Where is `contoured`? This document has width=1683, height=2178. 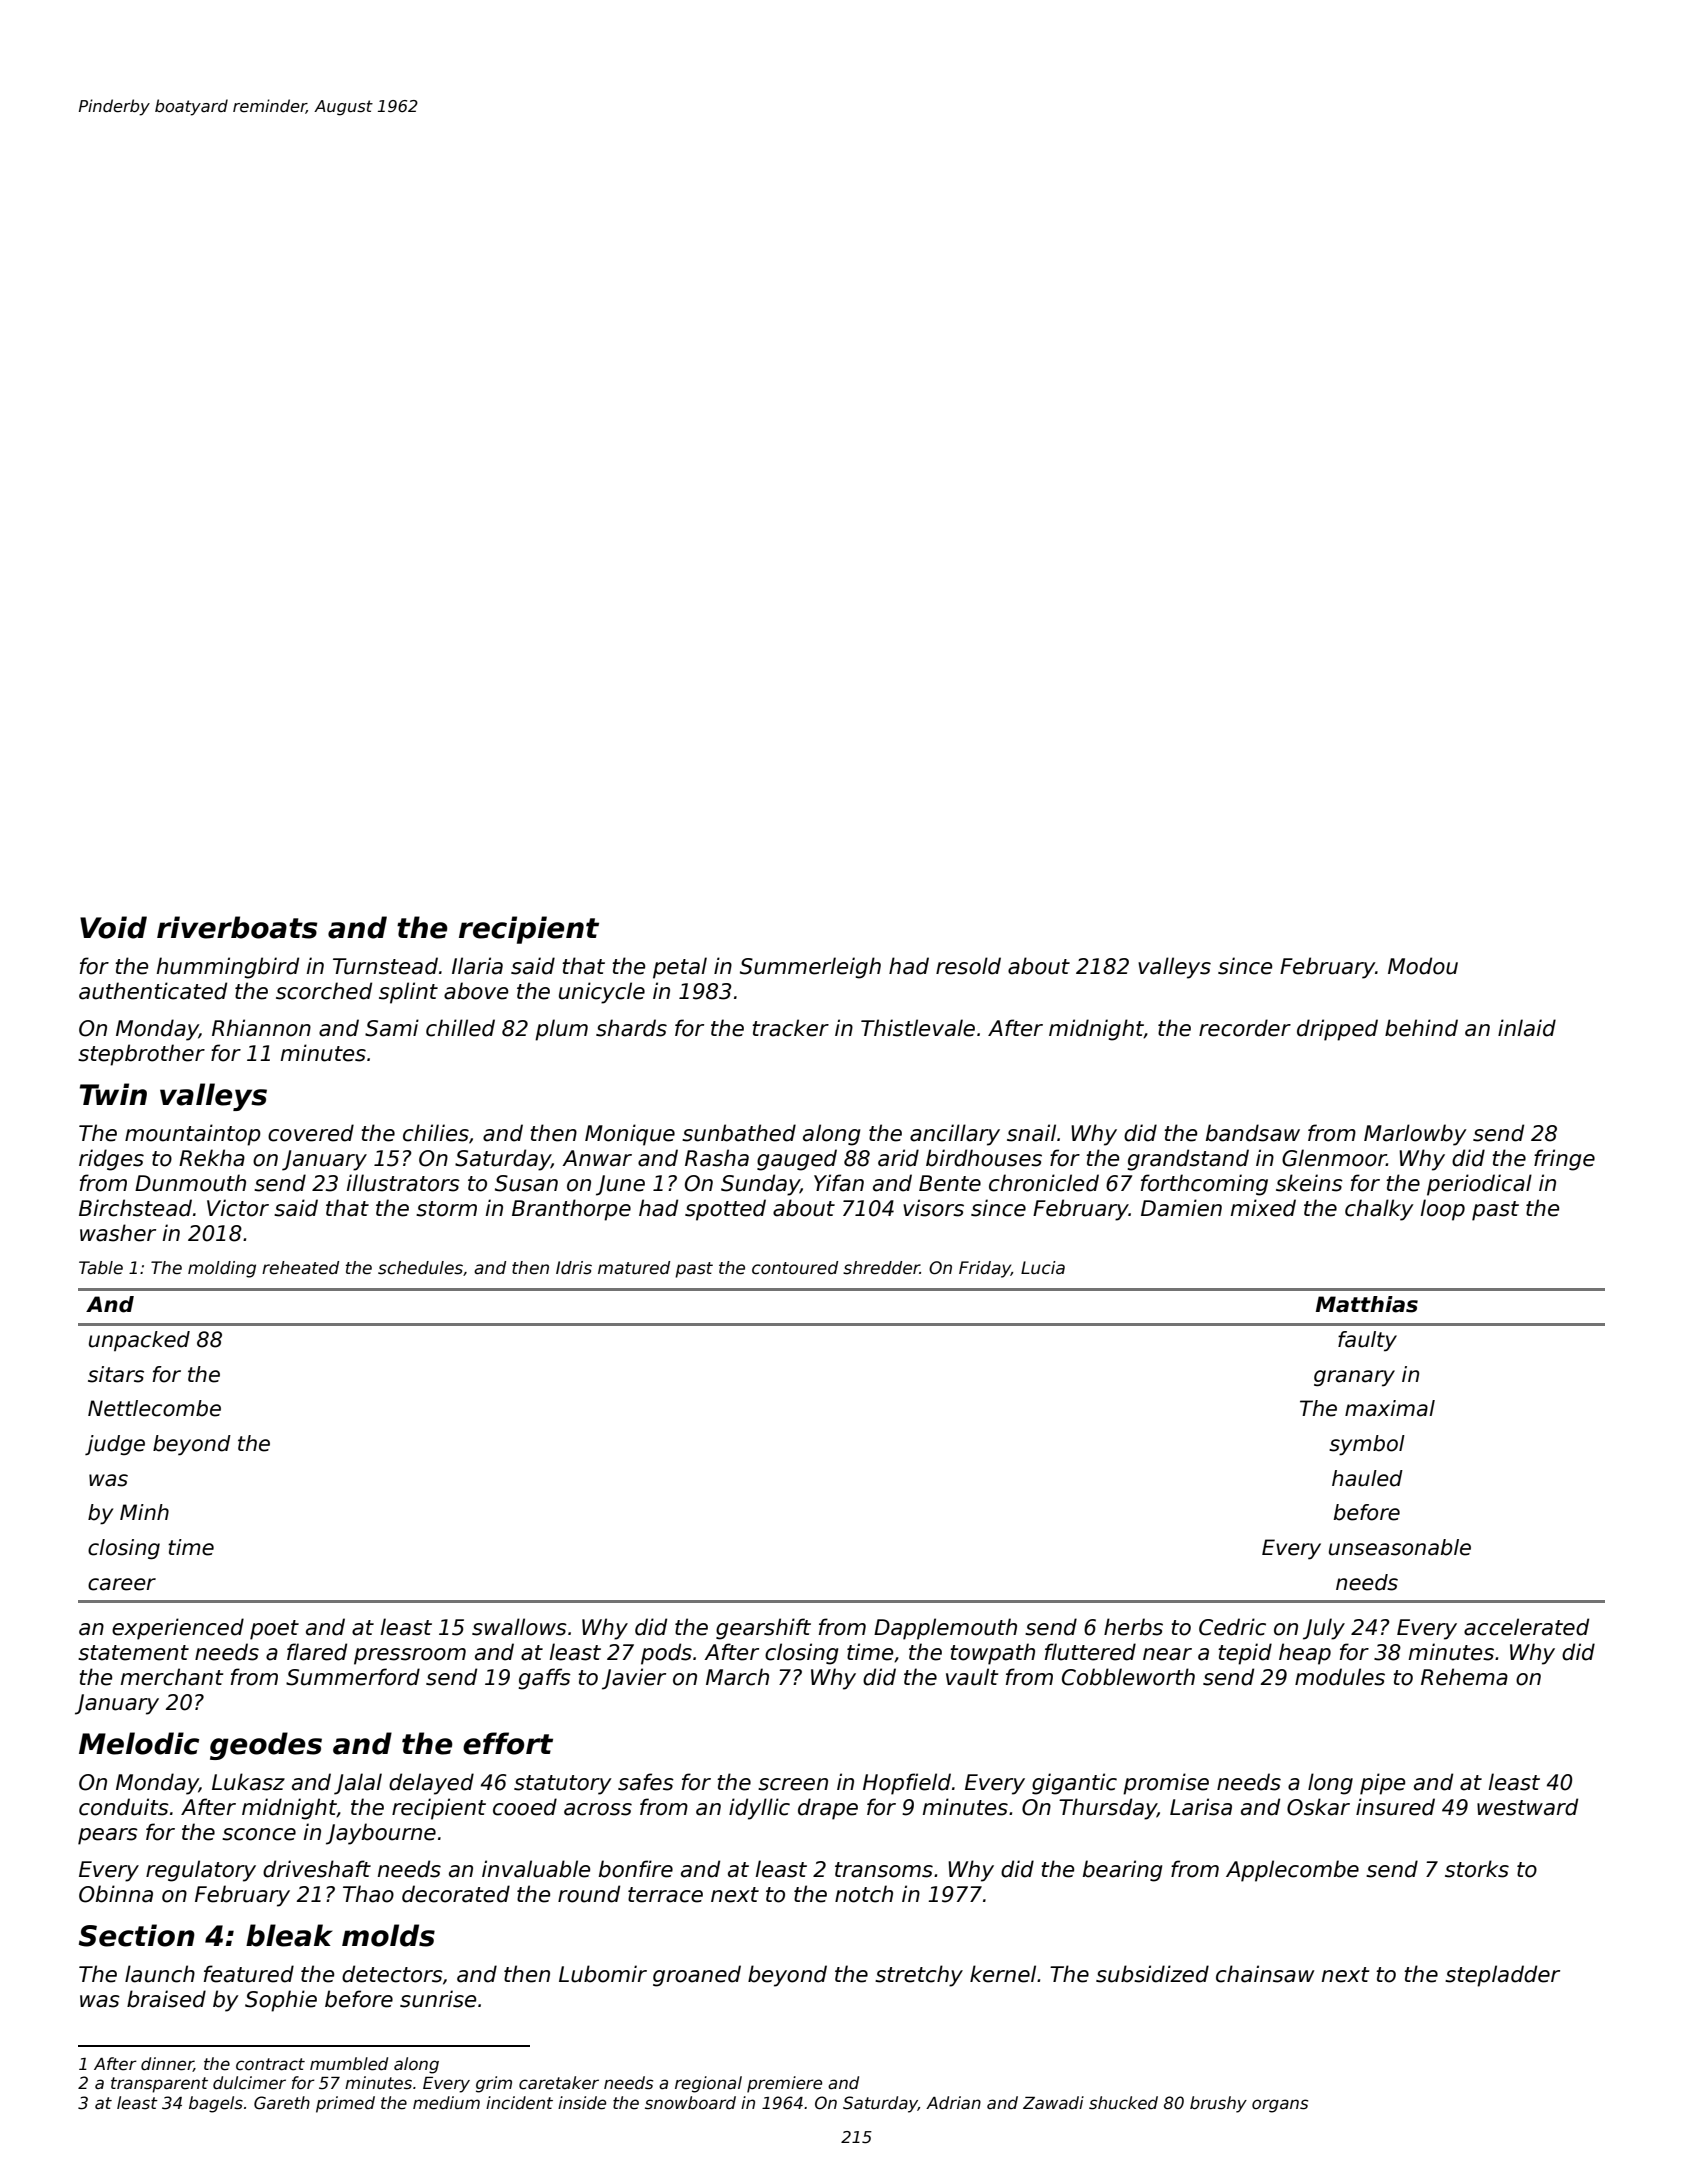
contoured is located at coordinates (795, 1268).
